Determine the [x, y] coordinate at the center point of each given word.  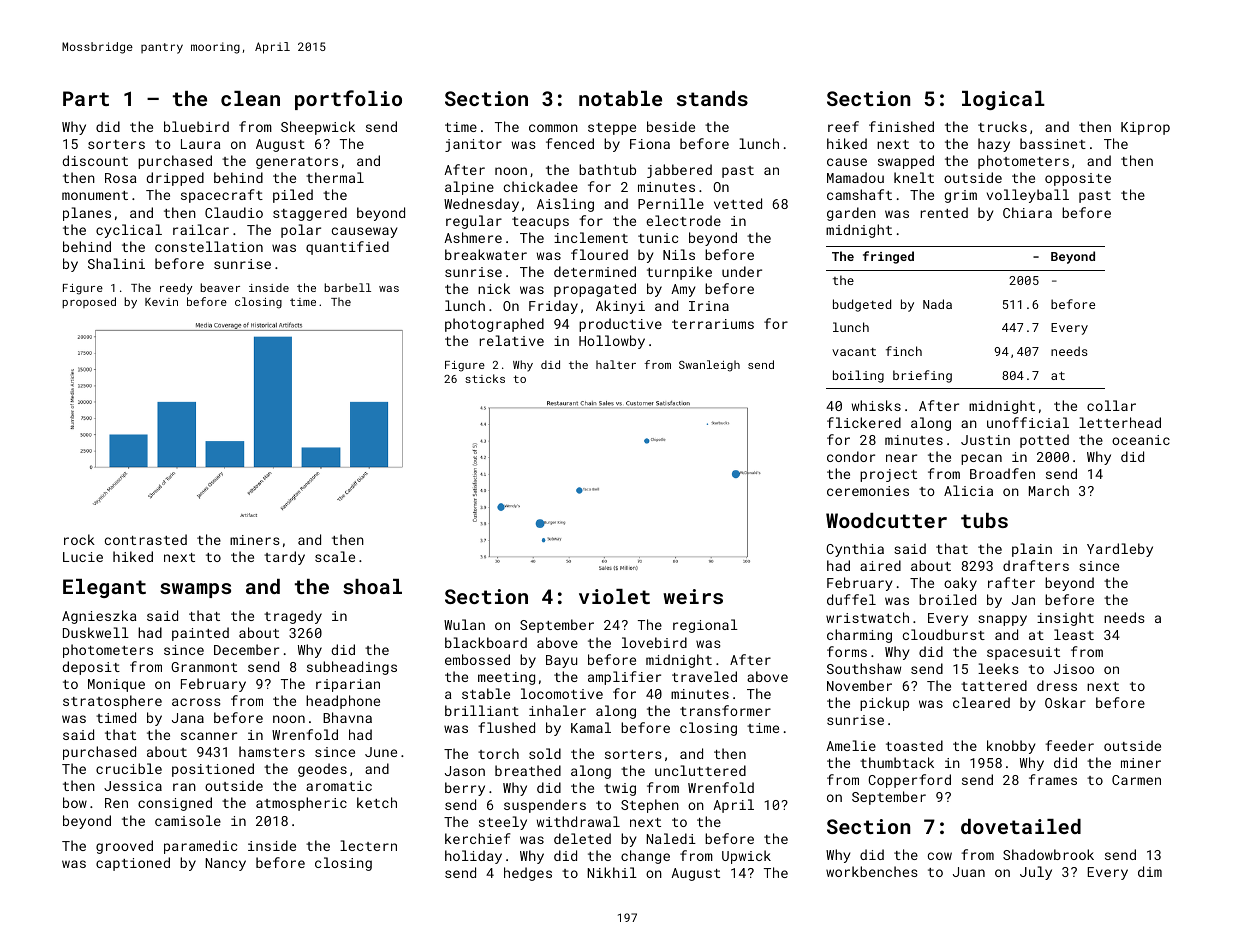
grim [960, 196]
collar [1111, 405]
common [553, 128]
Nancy [225, 864]
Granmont [204, 667]
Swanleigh [709, 366]
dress [1057, 685]
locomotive [562, 693]
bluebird [196, 126]
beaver [220, 287]
